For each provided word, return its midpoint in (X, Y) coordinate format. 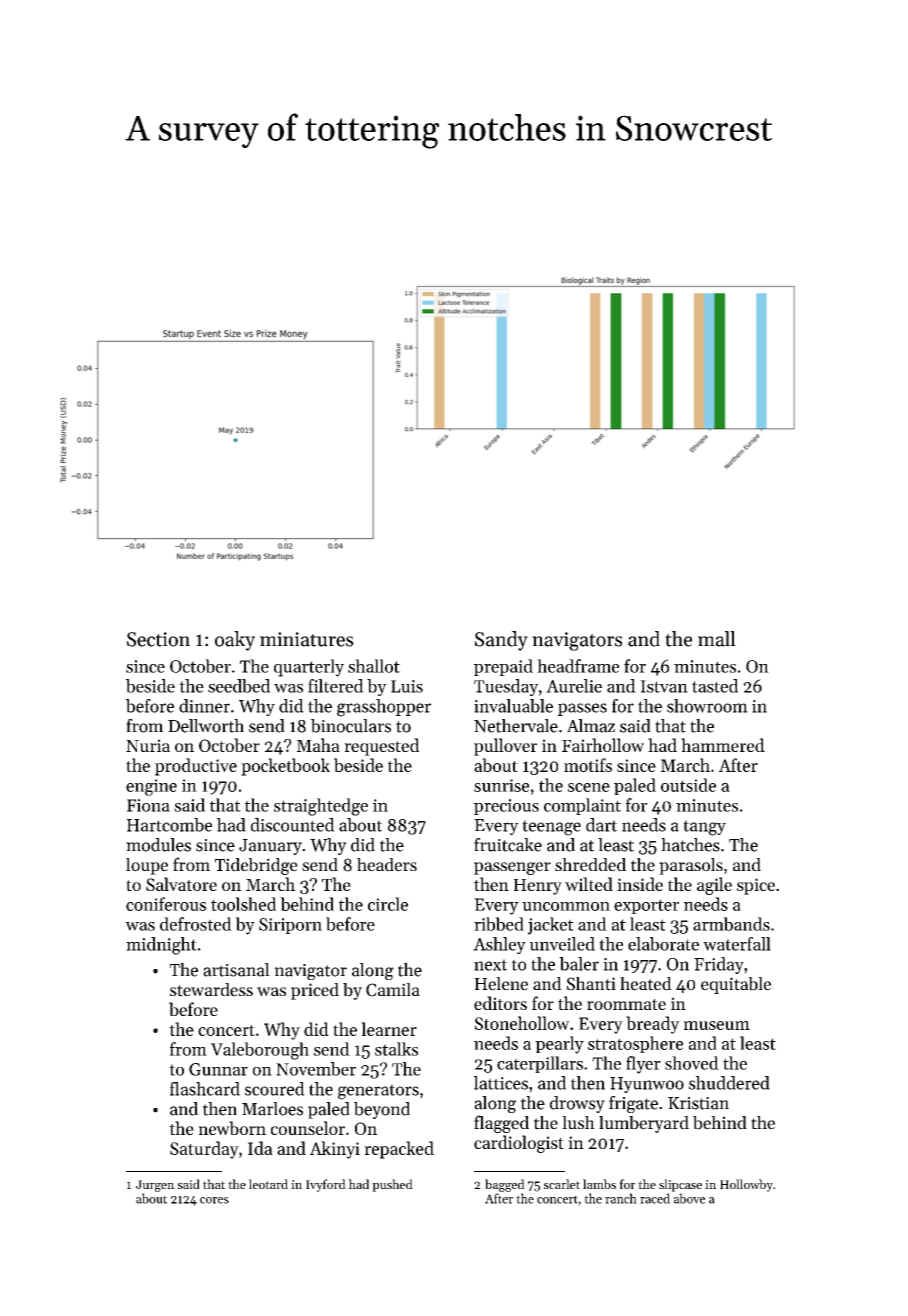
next (490, 965)
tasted (715, 686)
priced (315, 991)
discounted (292, 825)
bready (653, 1025)
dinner (204, 706)
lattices (501, 1083)
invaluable (513, 706)
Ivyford (326, 1185)
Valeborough (259, 1051)
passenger (512, 868)
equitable (736, 985)
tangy (704, 828)
